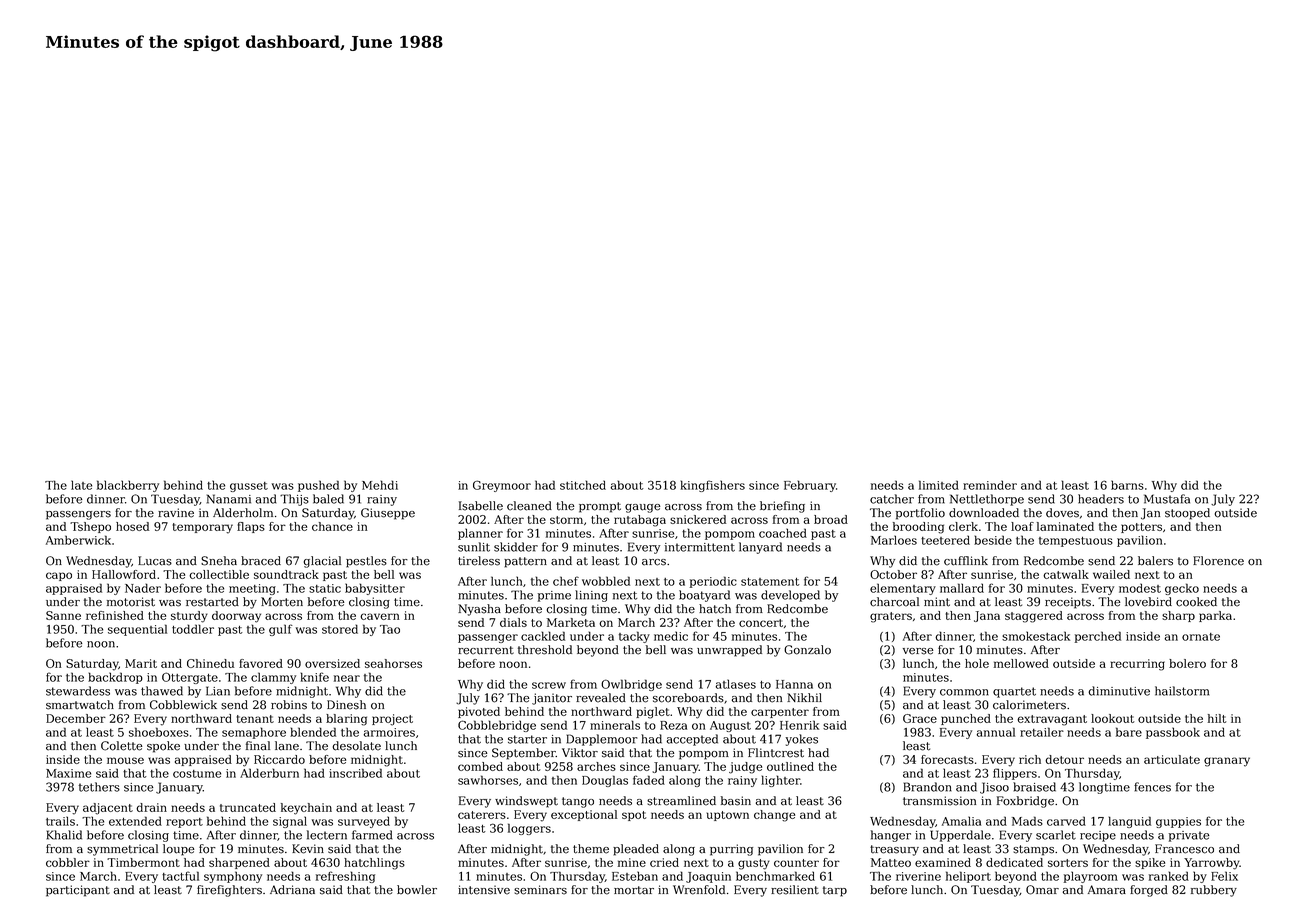 The height and width of the page is (924, 1308). What do you see at coordinates (804, 697) in the page?
I see `Nikhil` at bounding box center [804, 697].
